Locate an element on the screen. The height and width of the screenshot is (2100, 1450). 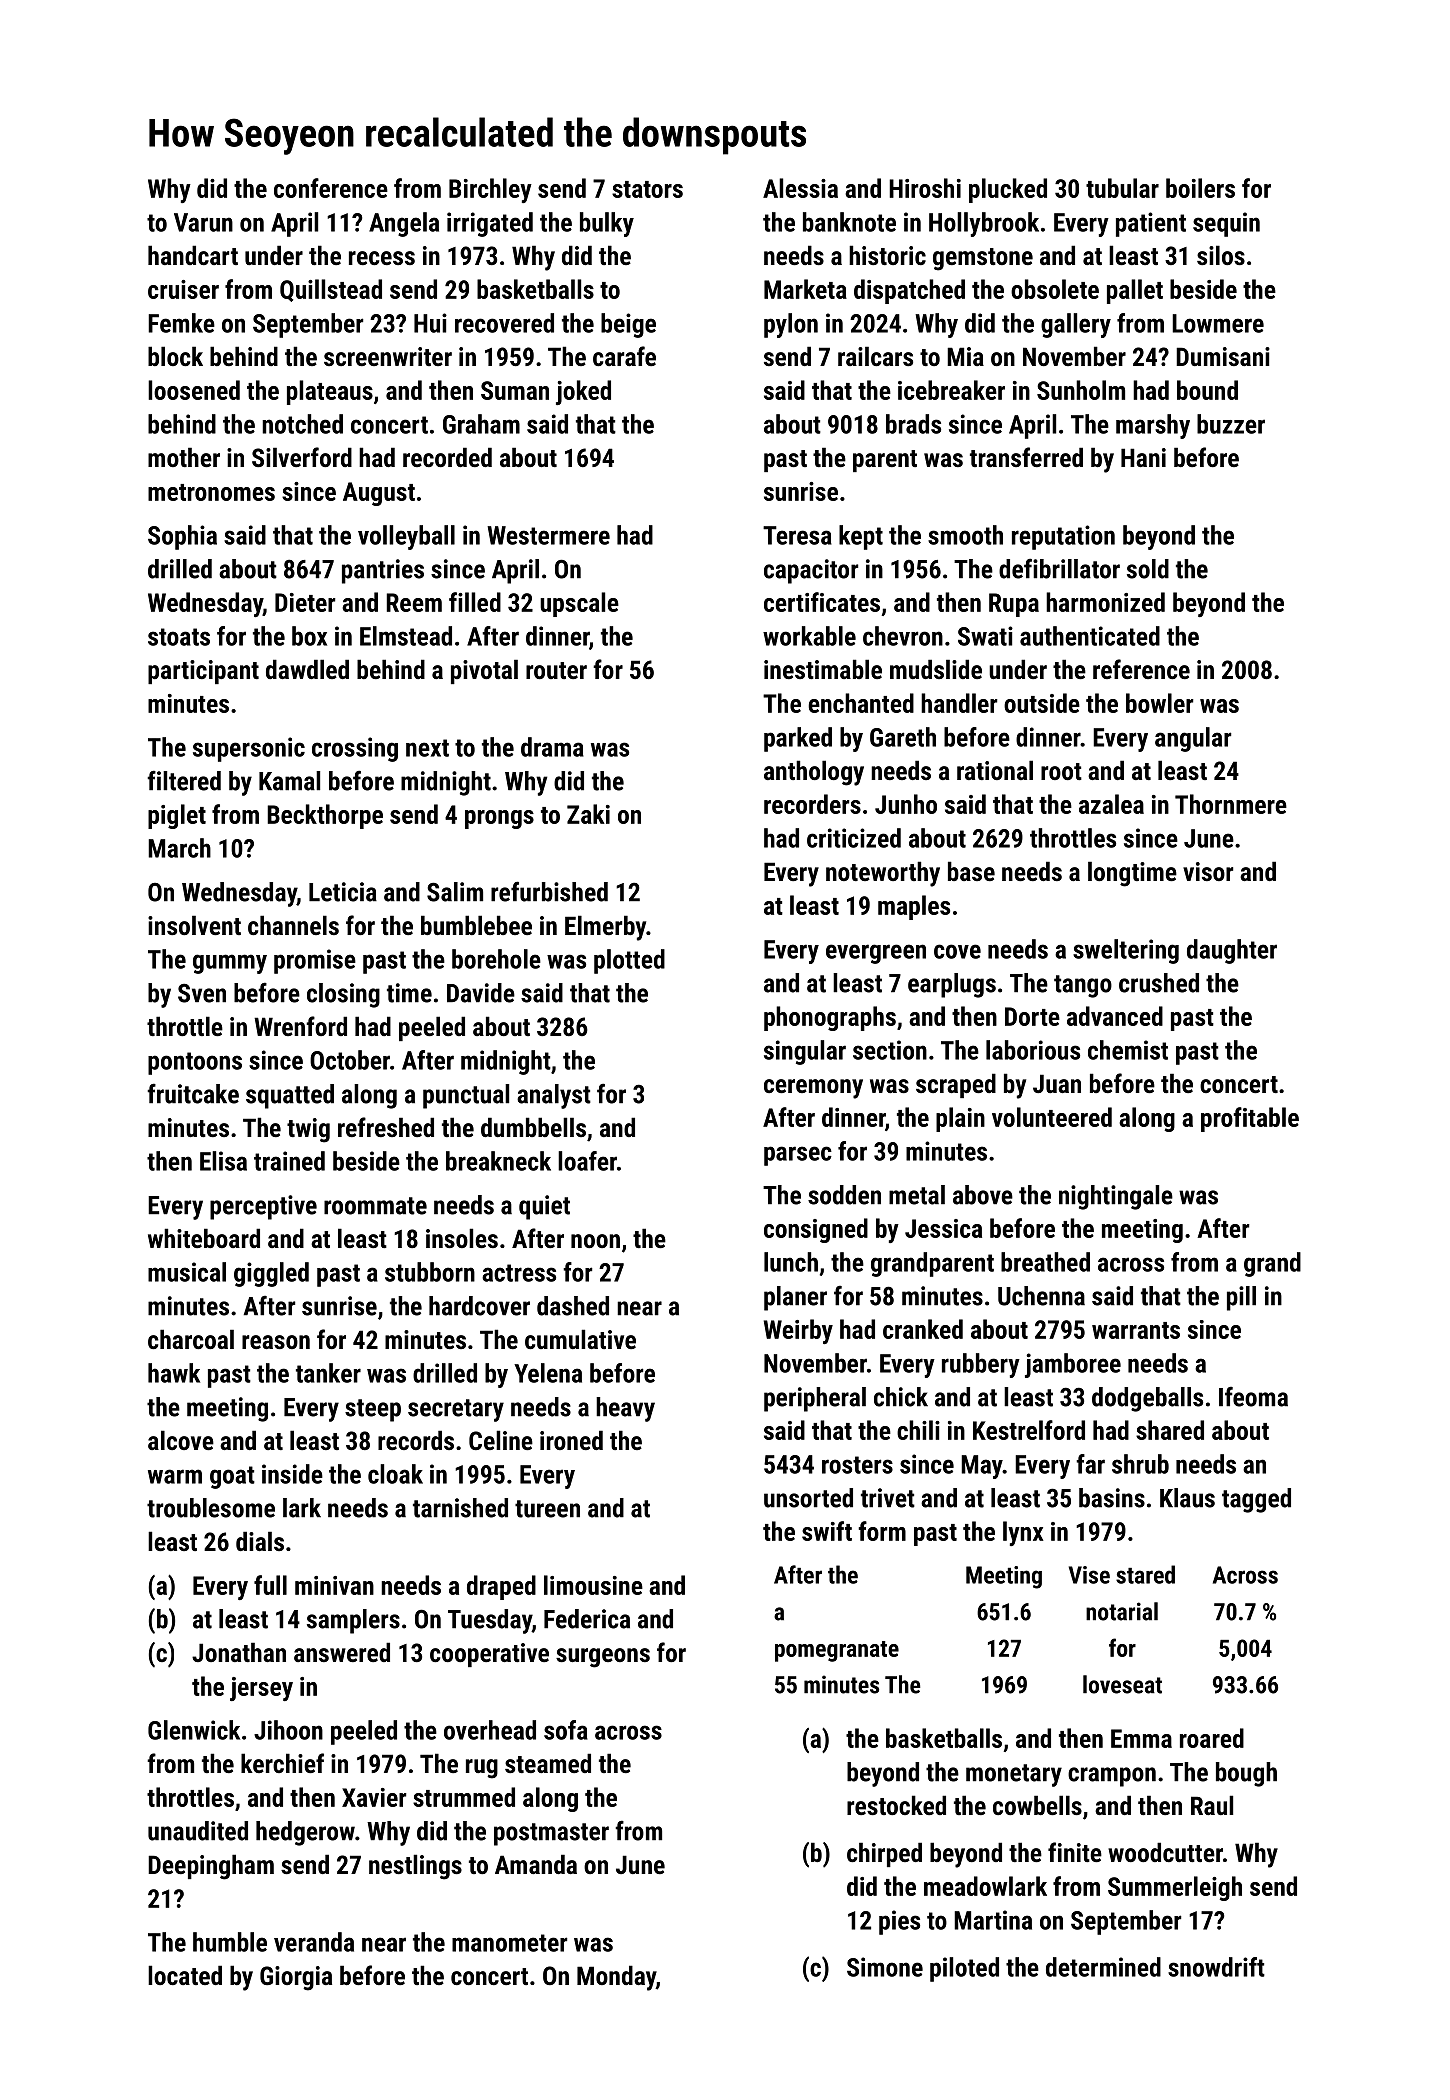
tubular is located at coordinates (1122, 188).
